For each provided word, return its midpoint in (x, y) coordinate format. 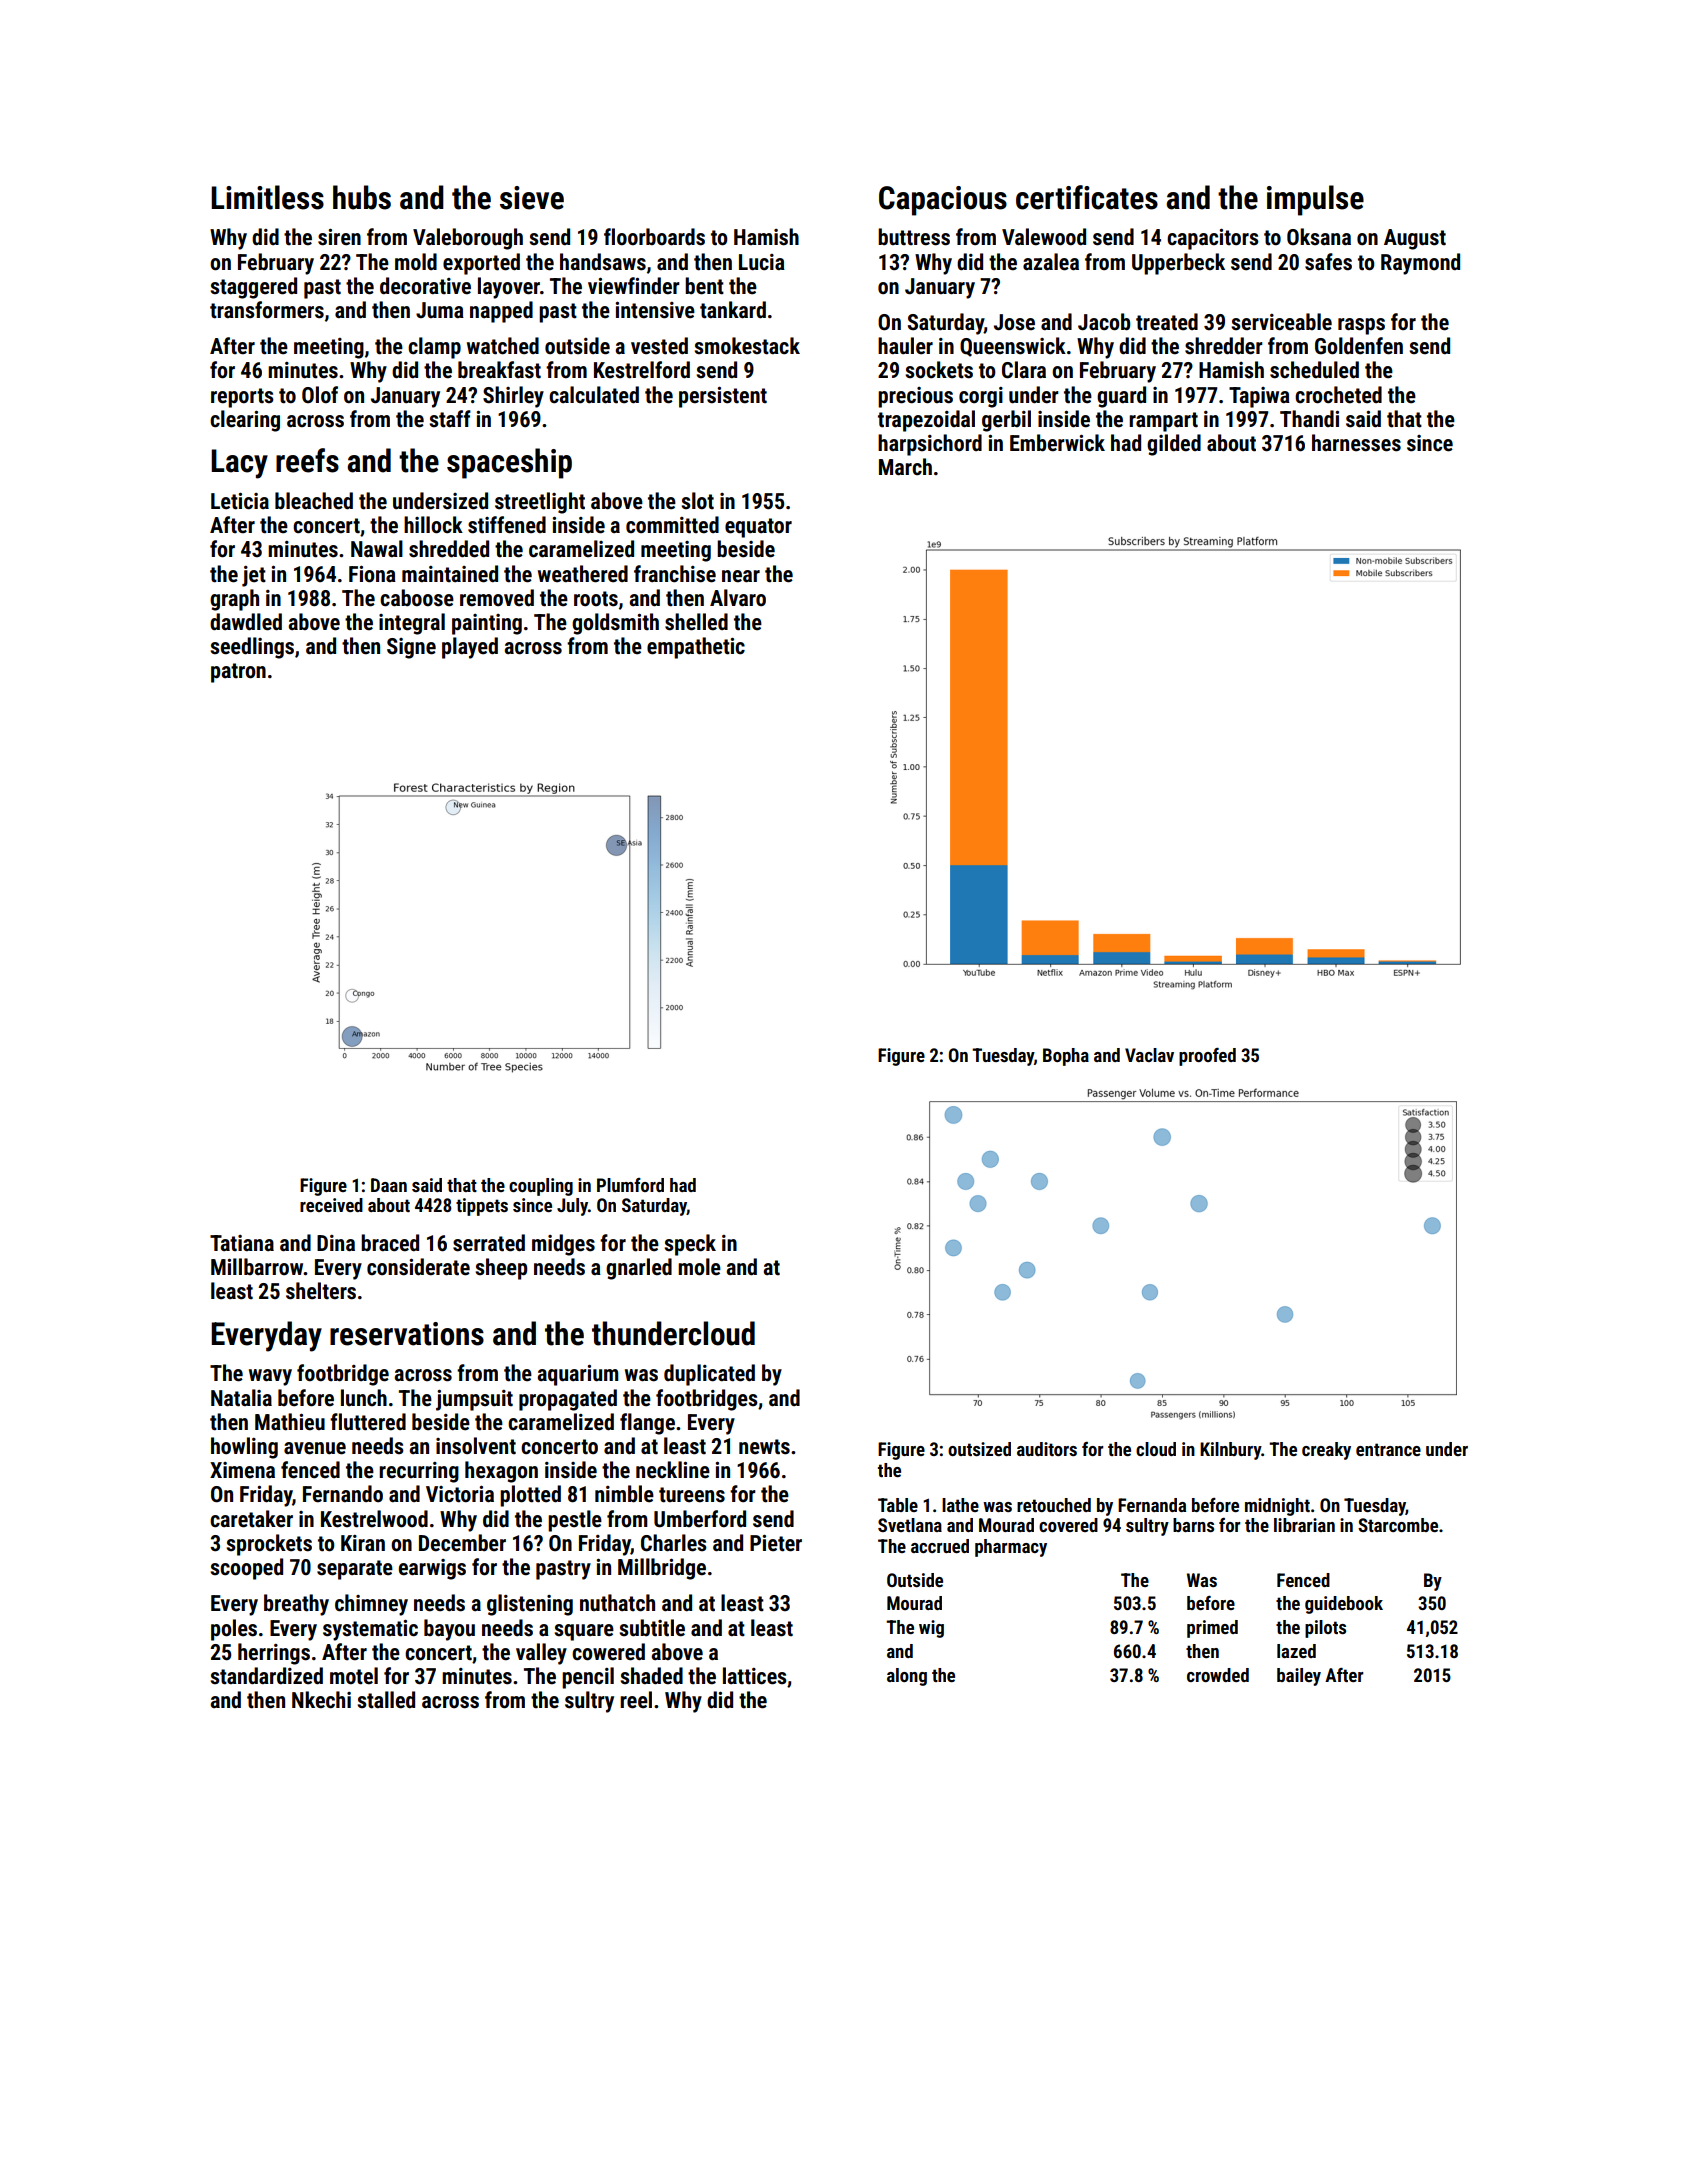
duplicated (709, 1375)
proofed (1207, 1057)
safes (1328, 262)
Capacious (943, 201)
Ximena (242, 1470)
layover (509, 288)
